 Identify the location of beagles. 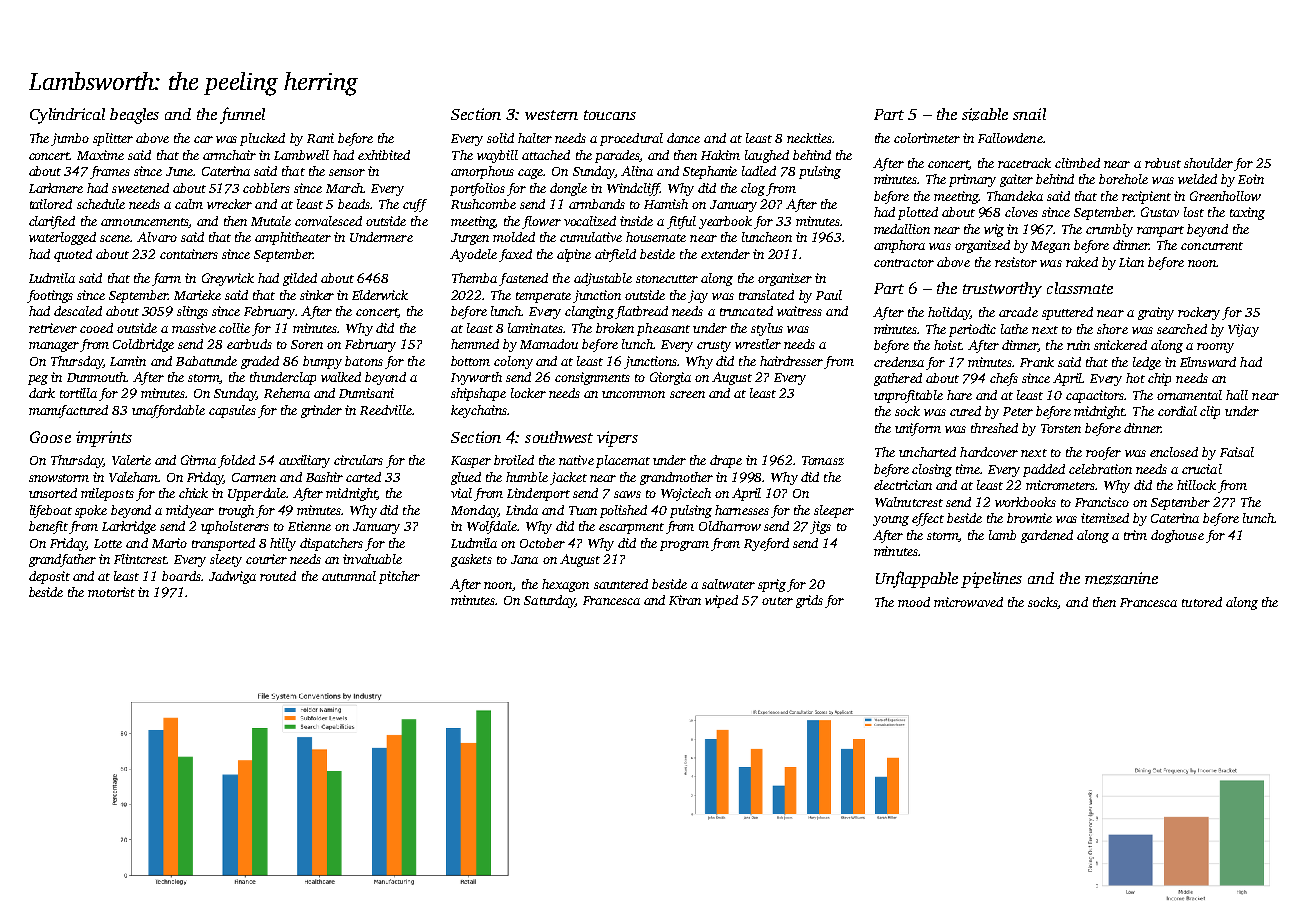
(134, 116).
